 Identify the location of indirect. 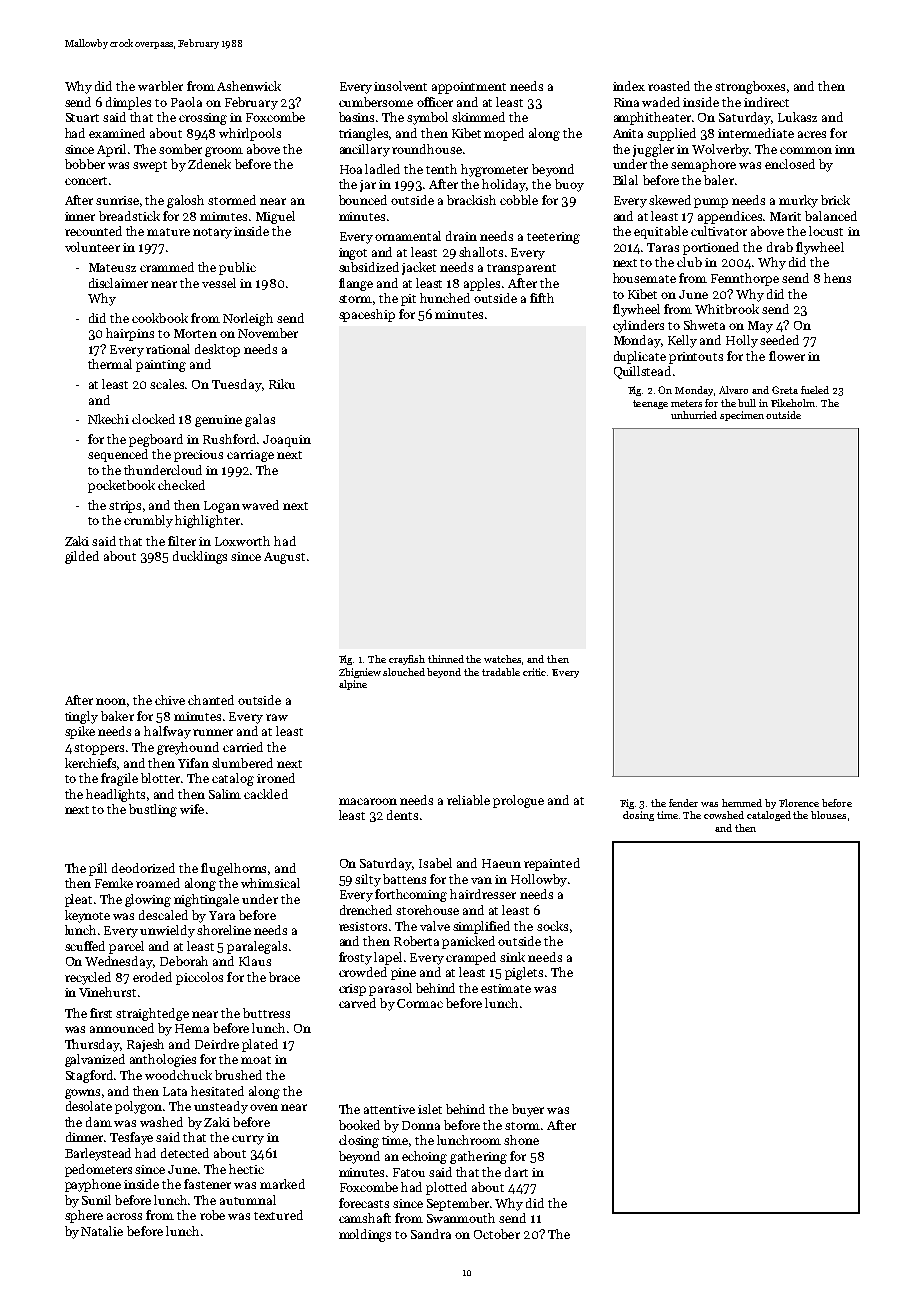
(766, 102).
